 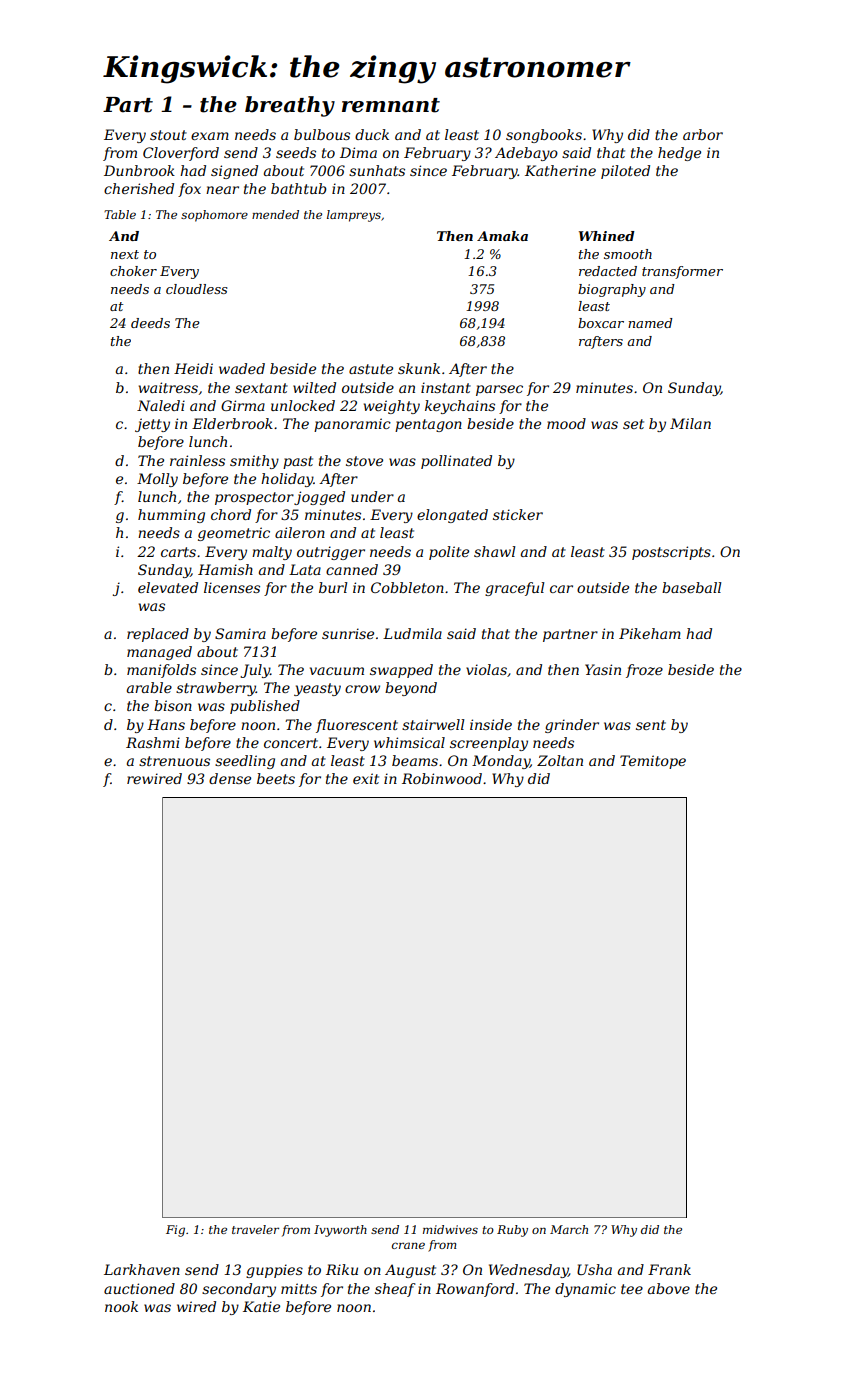 What do you see at coordinates (526, 154) in the screenshot?
I see `Adebayo` at bounding box center [526, 154].
